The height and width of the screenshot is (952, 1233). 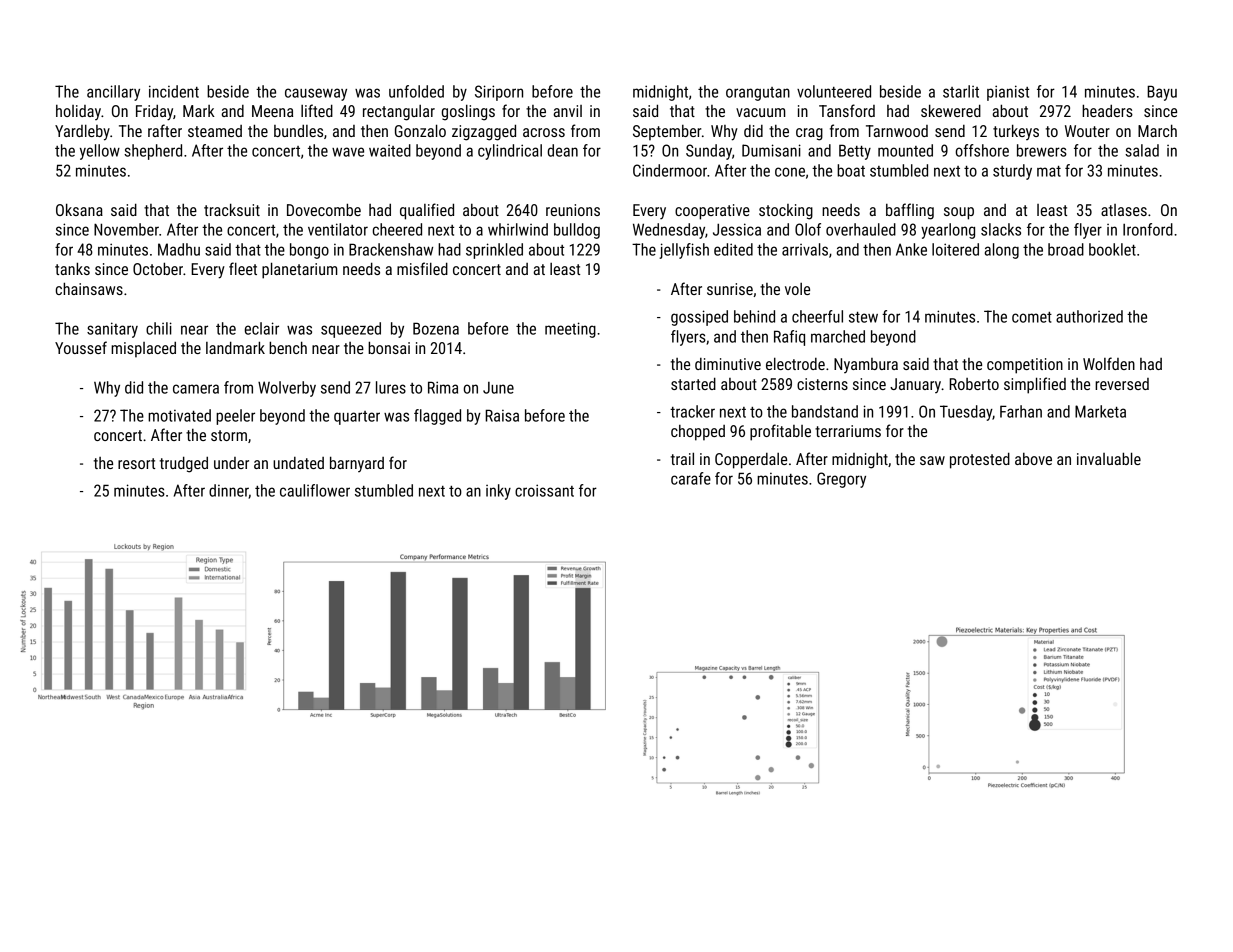 I want to click on storm, so click(x=229, y=435).
